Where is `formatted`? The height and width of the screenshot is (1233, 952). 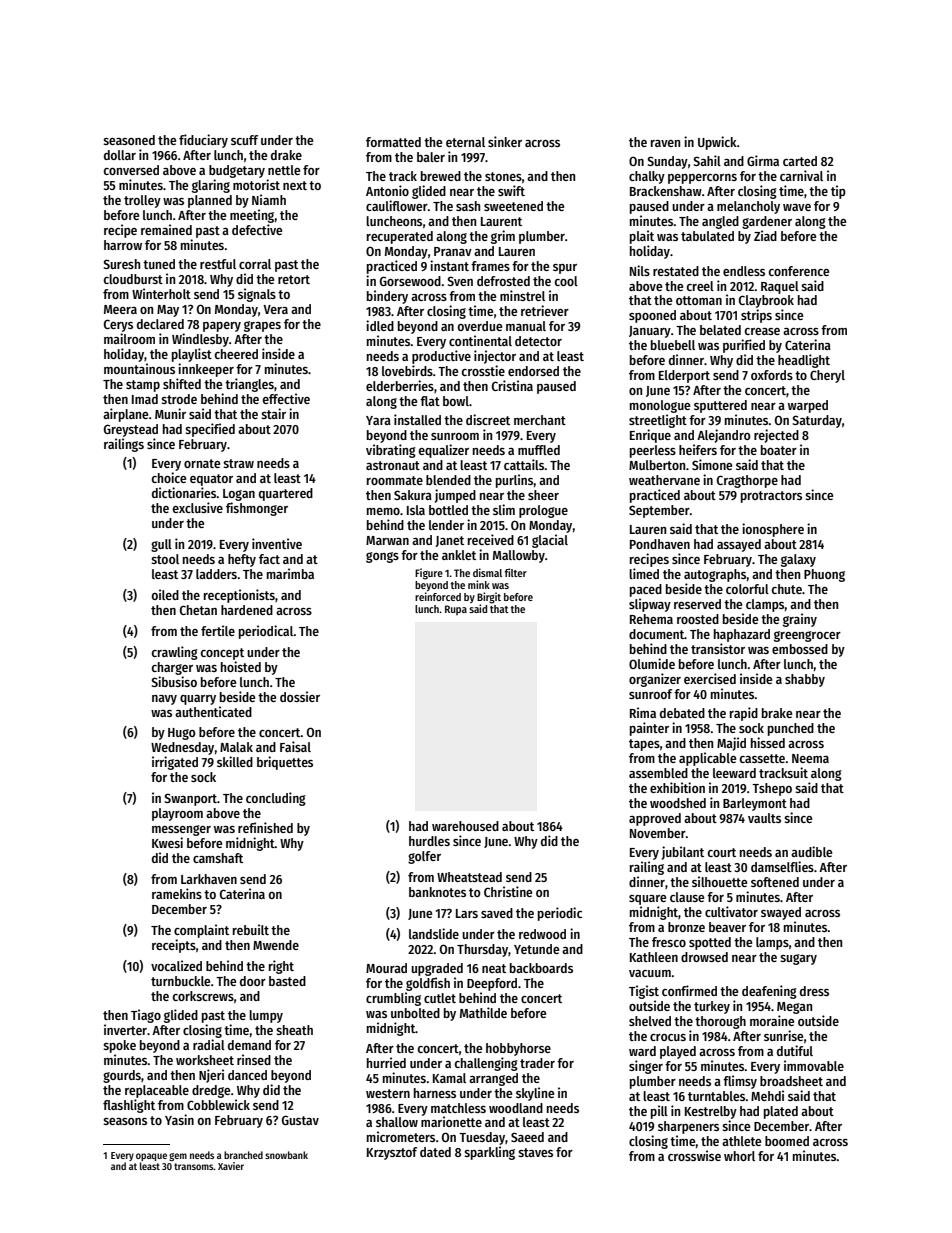 formatted is located at coordinates (393, 142).
